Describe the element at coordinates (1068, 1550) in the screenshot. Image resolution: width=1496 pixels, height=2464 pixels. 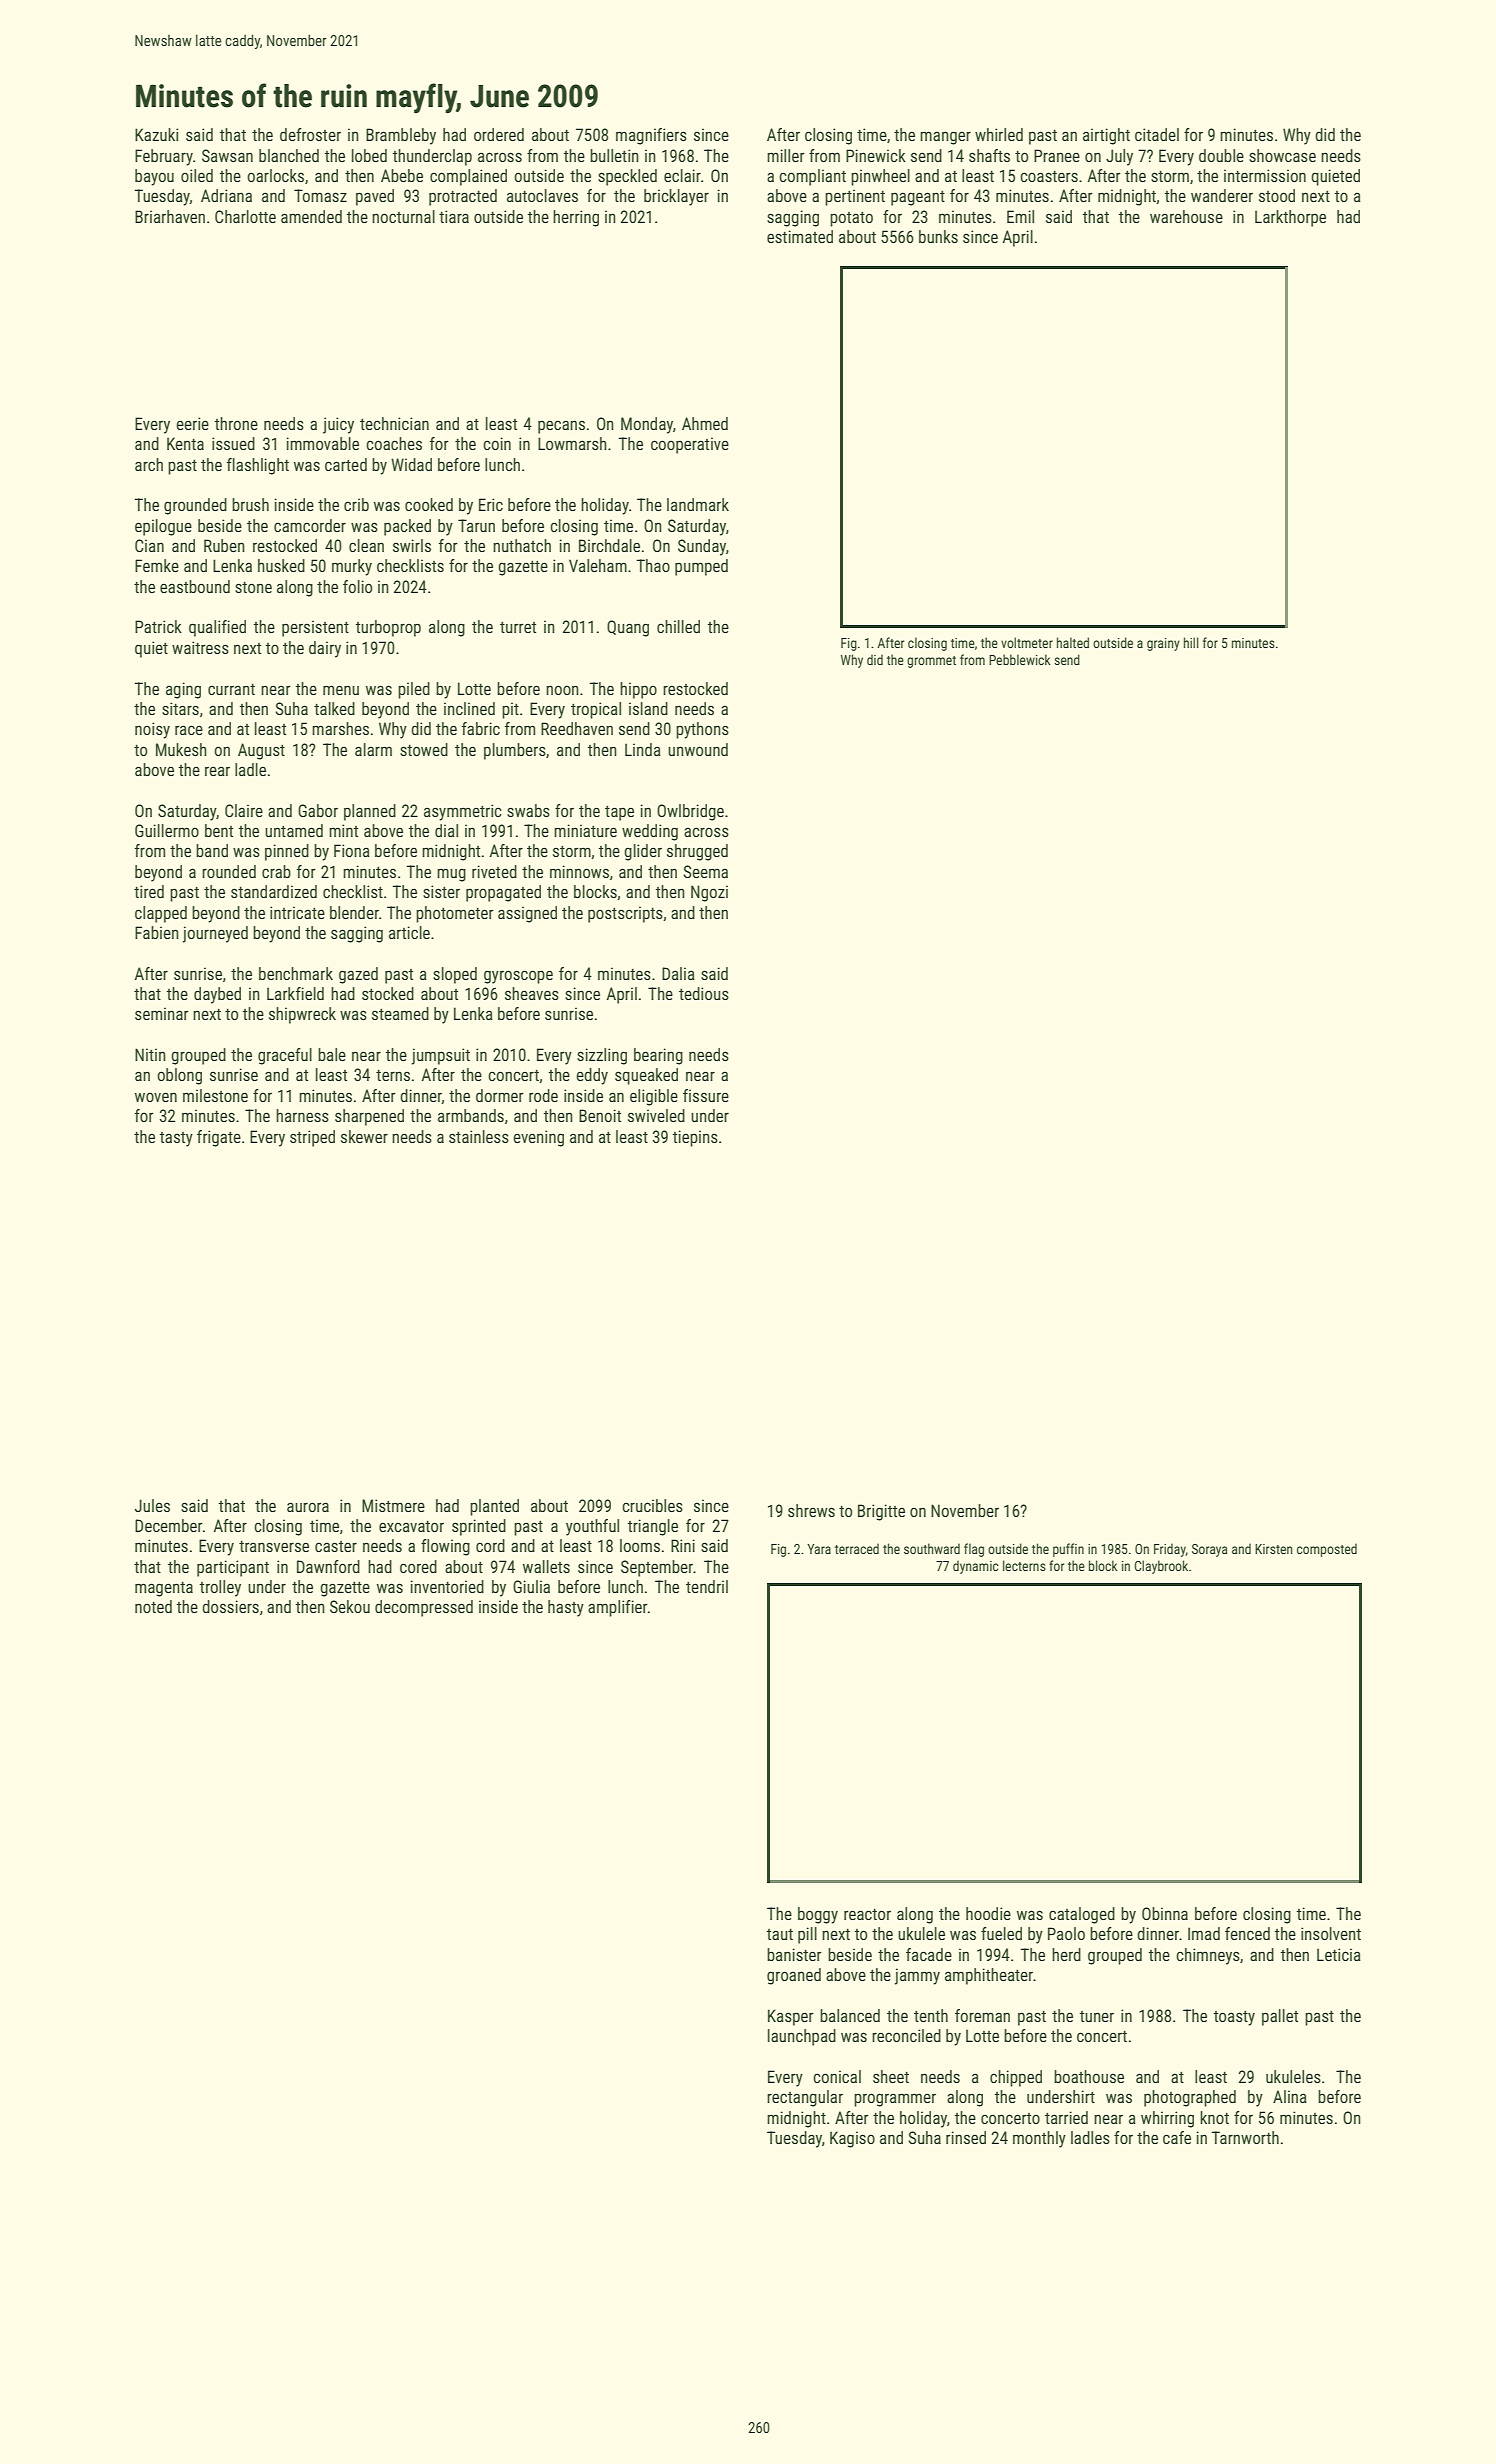
I see `puffin` at that location.
